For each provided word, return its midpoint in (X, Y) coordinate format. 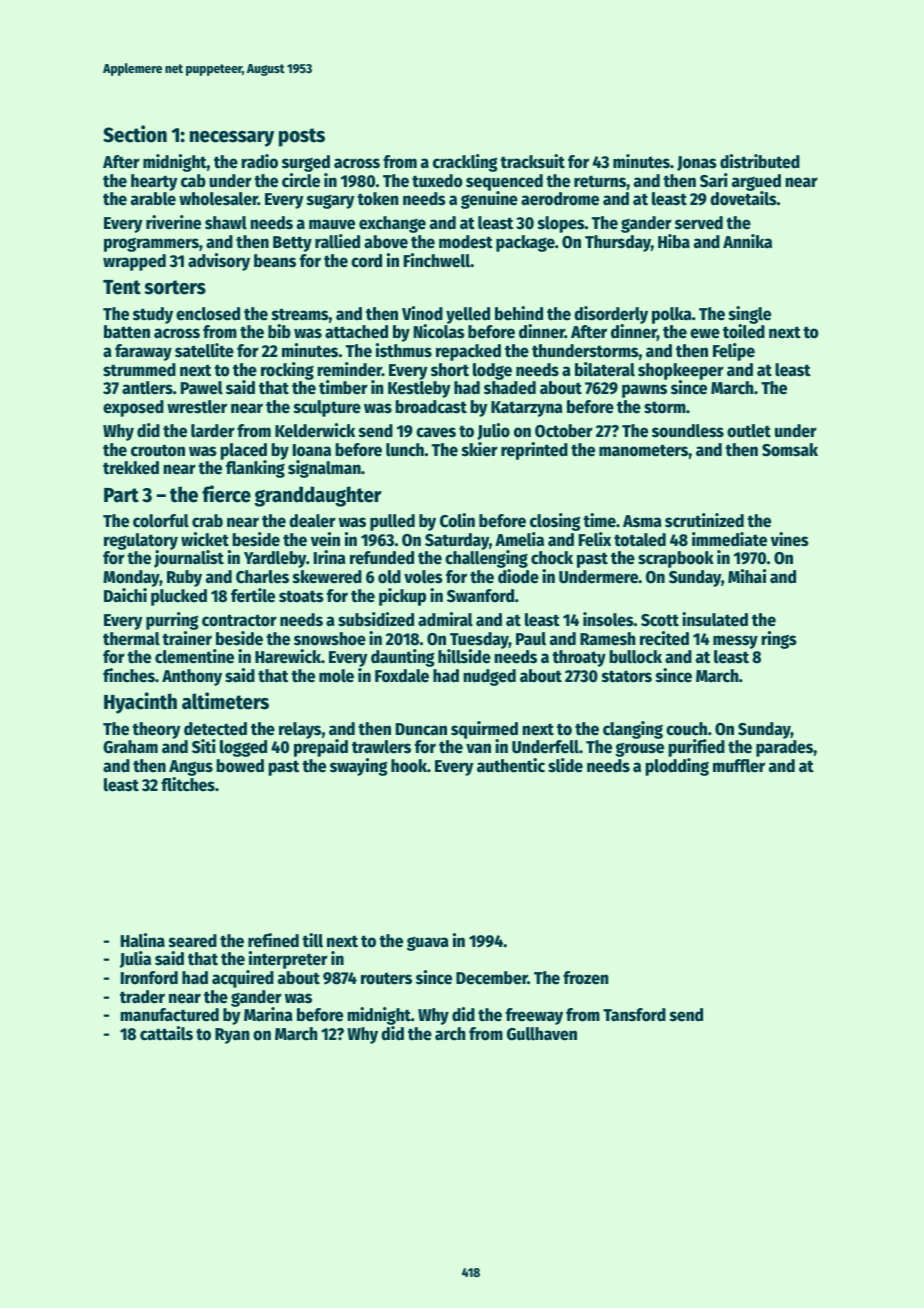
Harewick (288, 656)
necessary (232, 139)
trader (142, 997)
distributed (760, 161)
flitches (188, 784)
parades (785, 748)
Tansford (634, 1015)
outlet (749, 431)
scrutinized (704, 520)
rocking (287, 371)
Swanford (480, 596)
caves (436, 432)
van (478, 748)
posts (302, 137)
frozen (586, 978)
